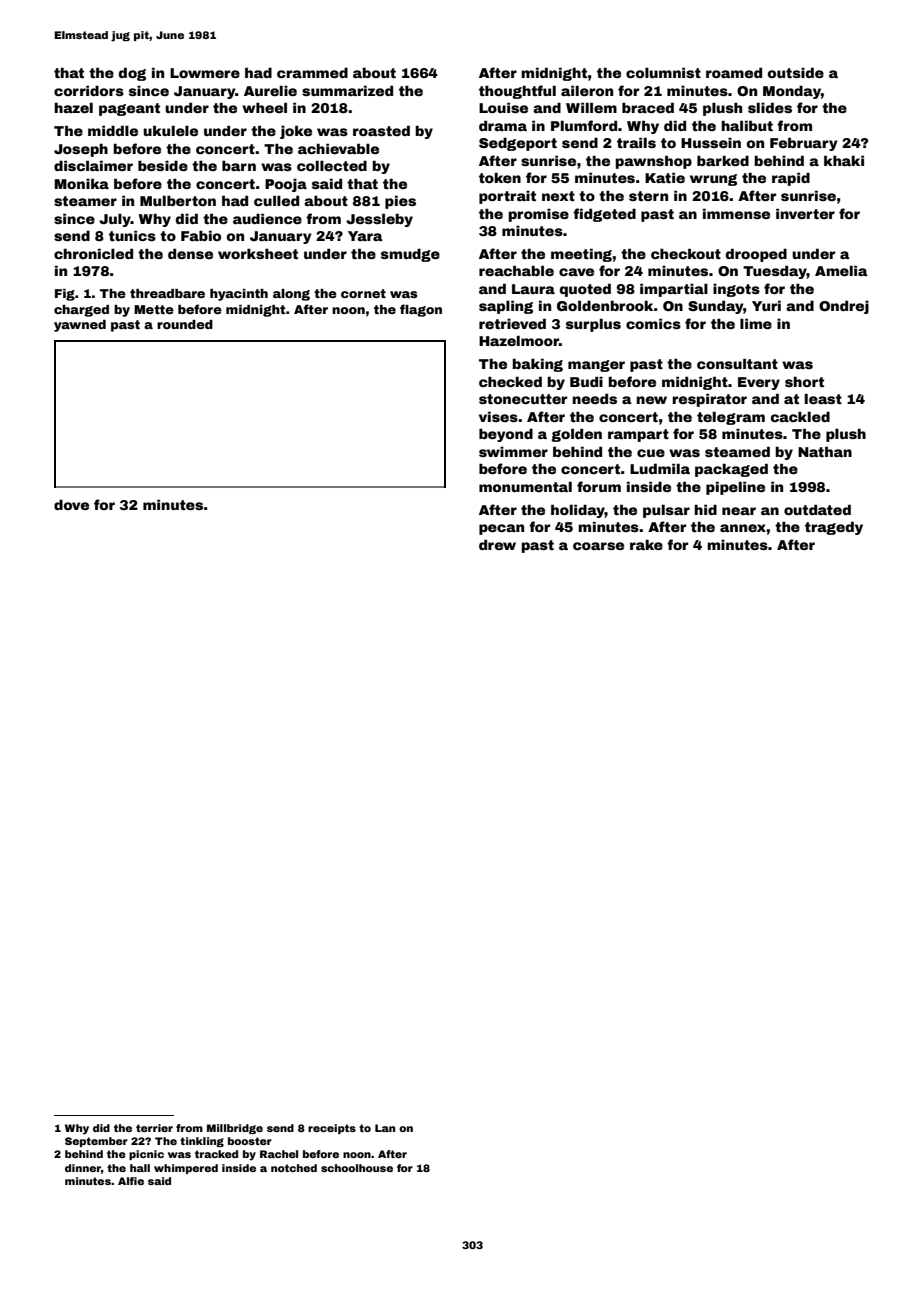 The image size is (924, 1314). What do you see at coordinates (385, 1128) in the page?
I see `Lan` at bounding box center [385, 1128].
